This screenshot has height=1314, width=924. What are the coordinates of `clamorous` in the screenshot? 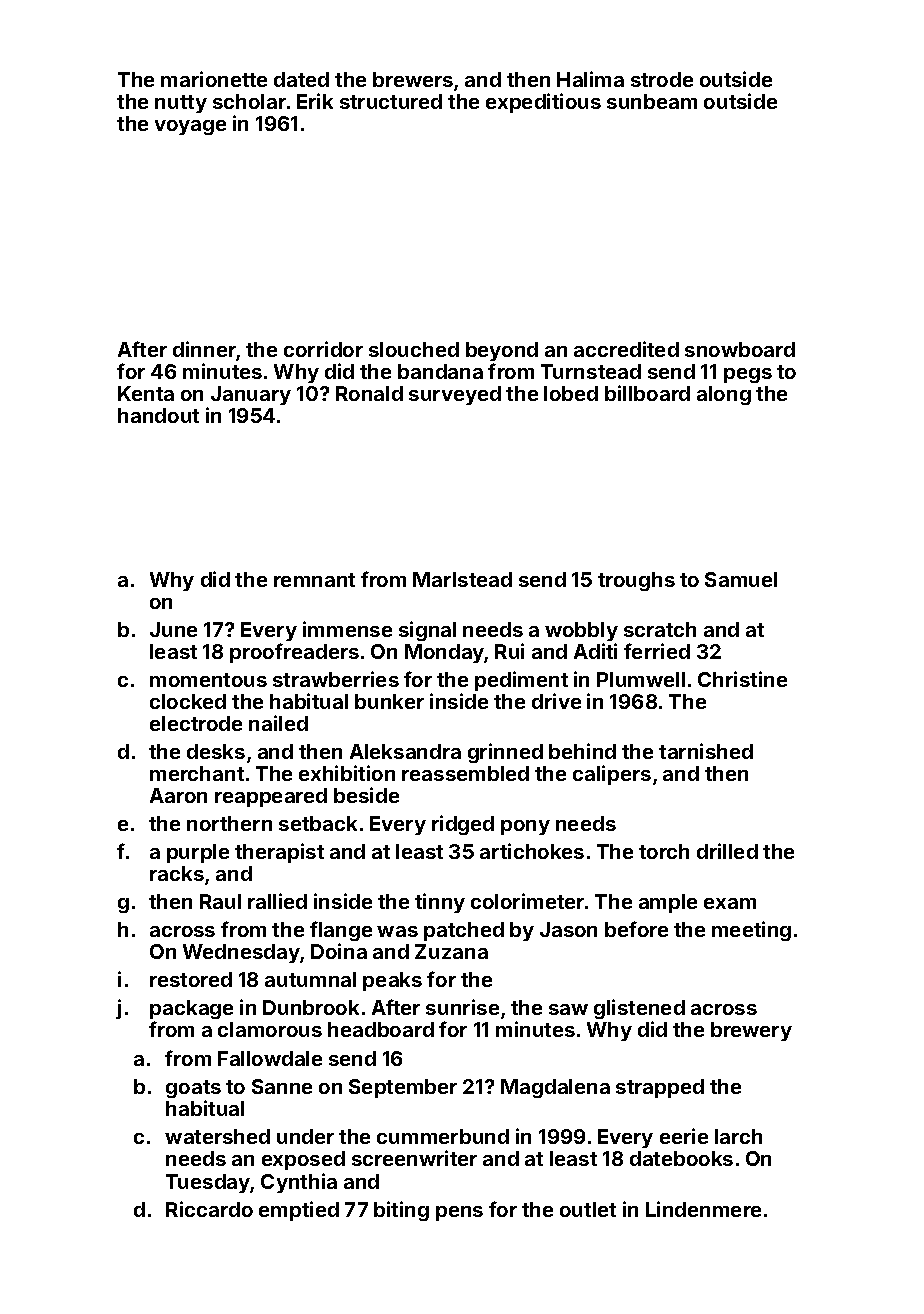 It's located at (270, 1029).
